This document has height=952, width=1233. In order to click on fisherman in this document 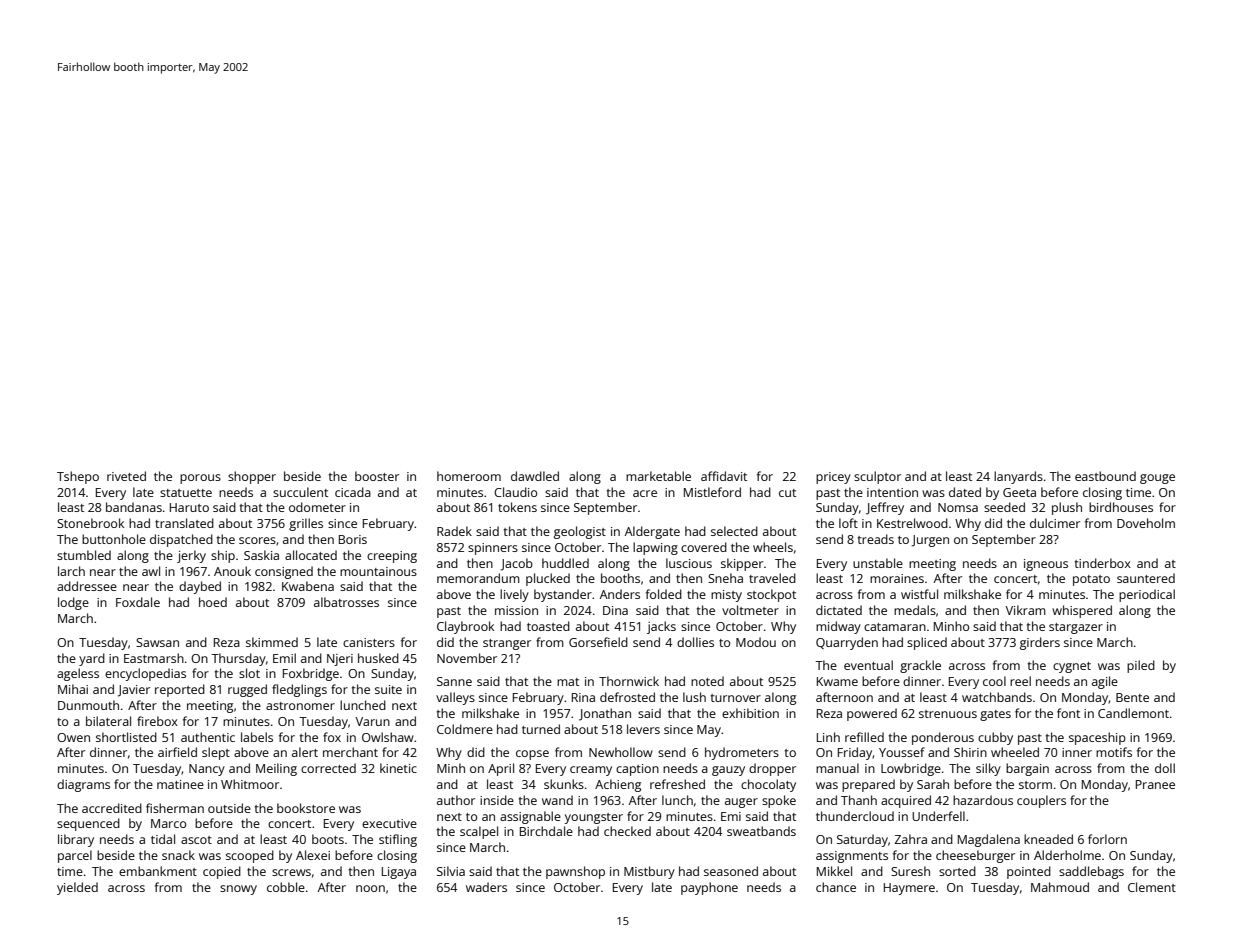, I will do `click(175, 808)`.
